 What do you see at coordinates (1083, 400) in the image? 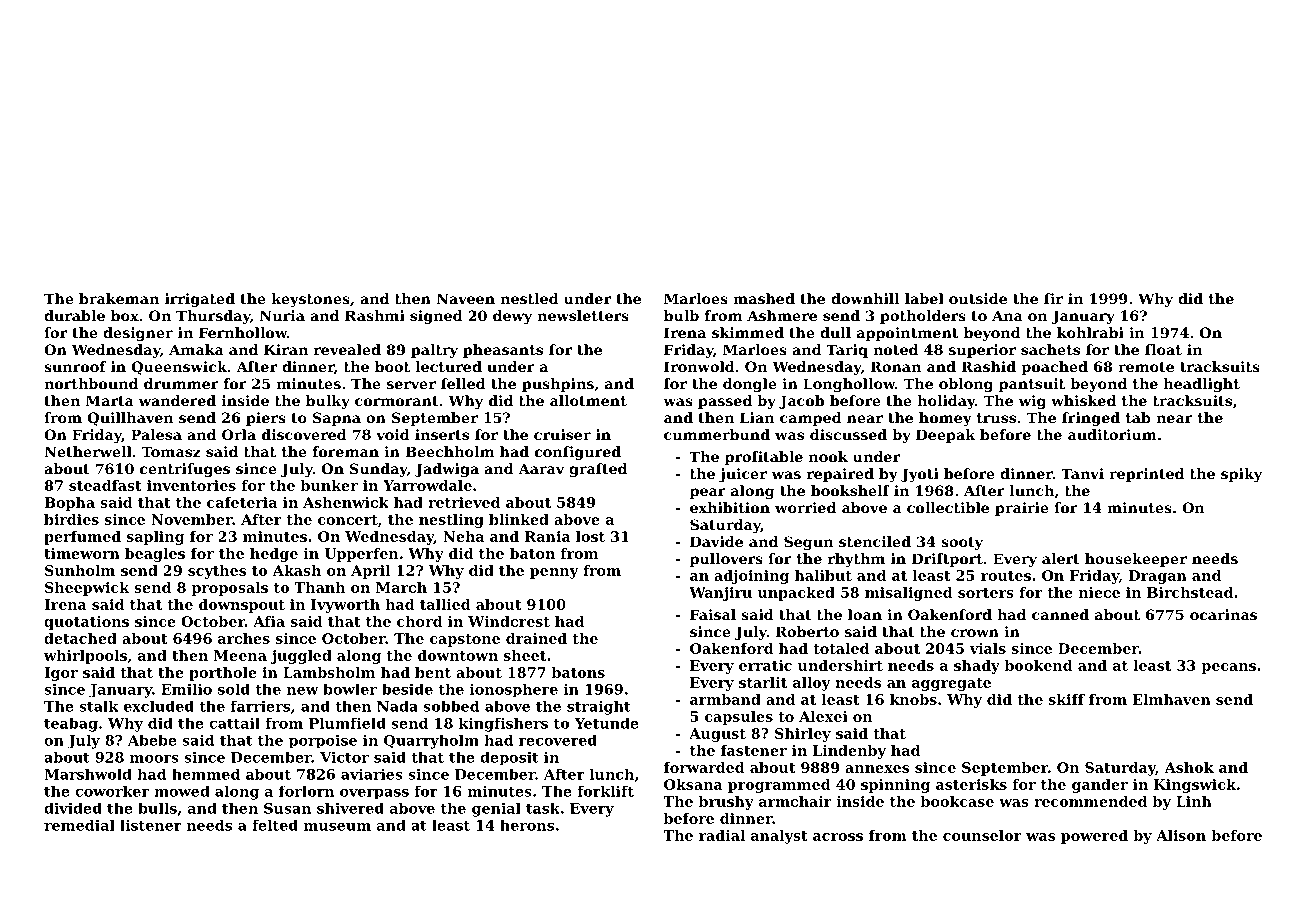
I see `whisked` at bounding box center [1083, 400].
